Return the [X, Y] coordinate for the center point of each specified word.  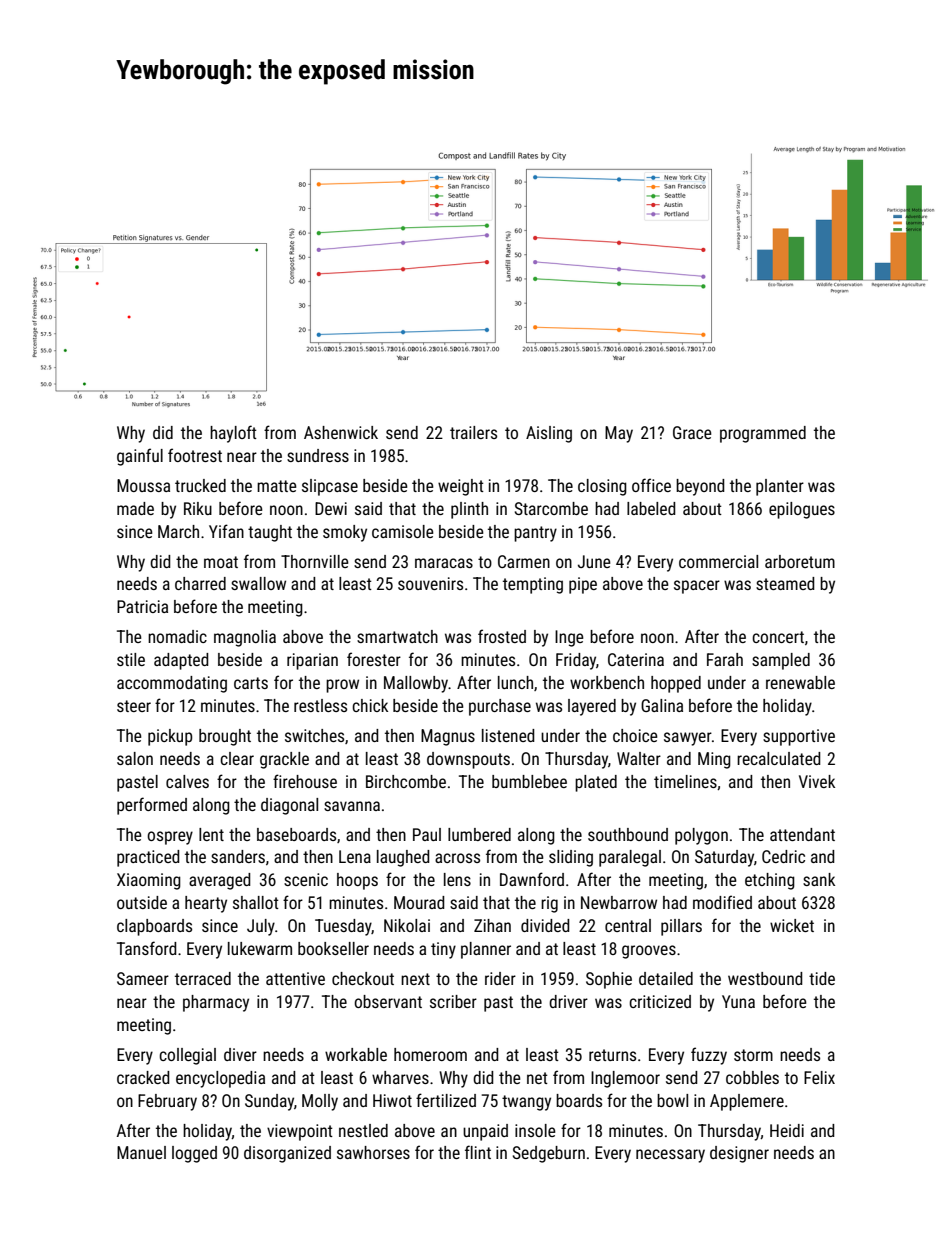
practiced [148, 858]
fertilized [446, 1100]
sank [819, 879]
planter [780, 487]
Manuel [141, 1152]
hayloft [233, 434]
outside [142, 902]
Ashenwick [341, 432]
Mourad [419, 902]
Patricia [142, 606]
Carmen [524, 561]
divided [545, 925]
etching [770, 881]
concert [778, 637]
